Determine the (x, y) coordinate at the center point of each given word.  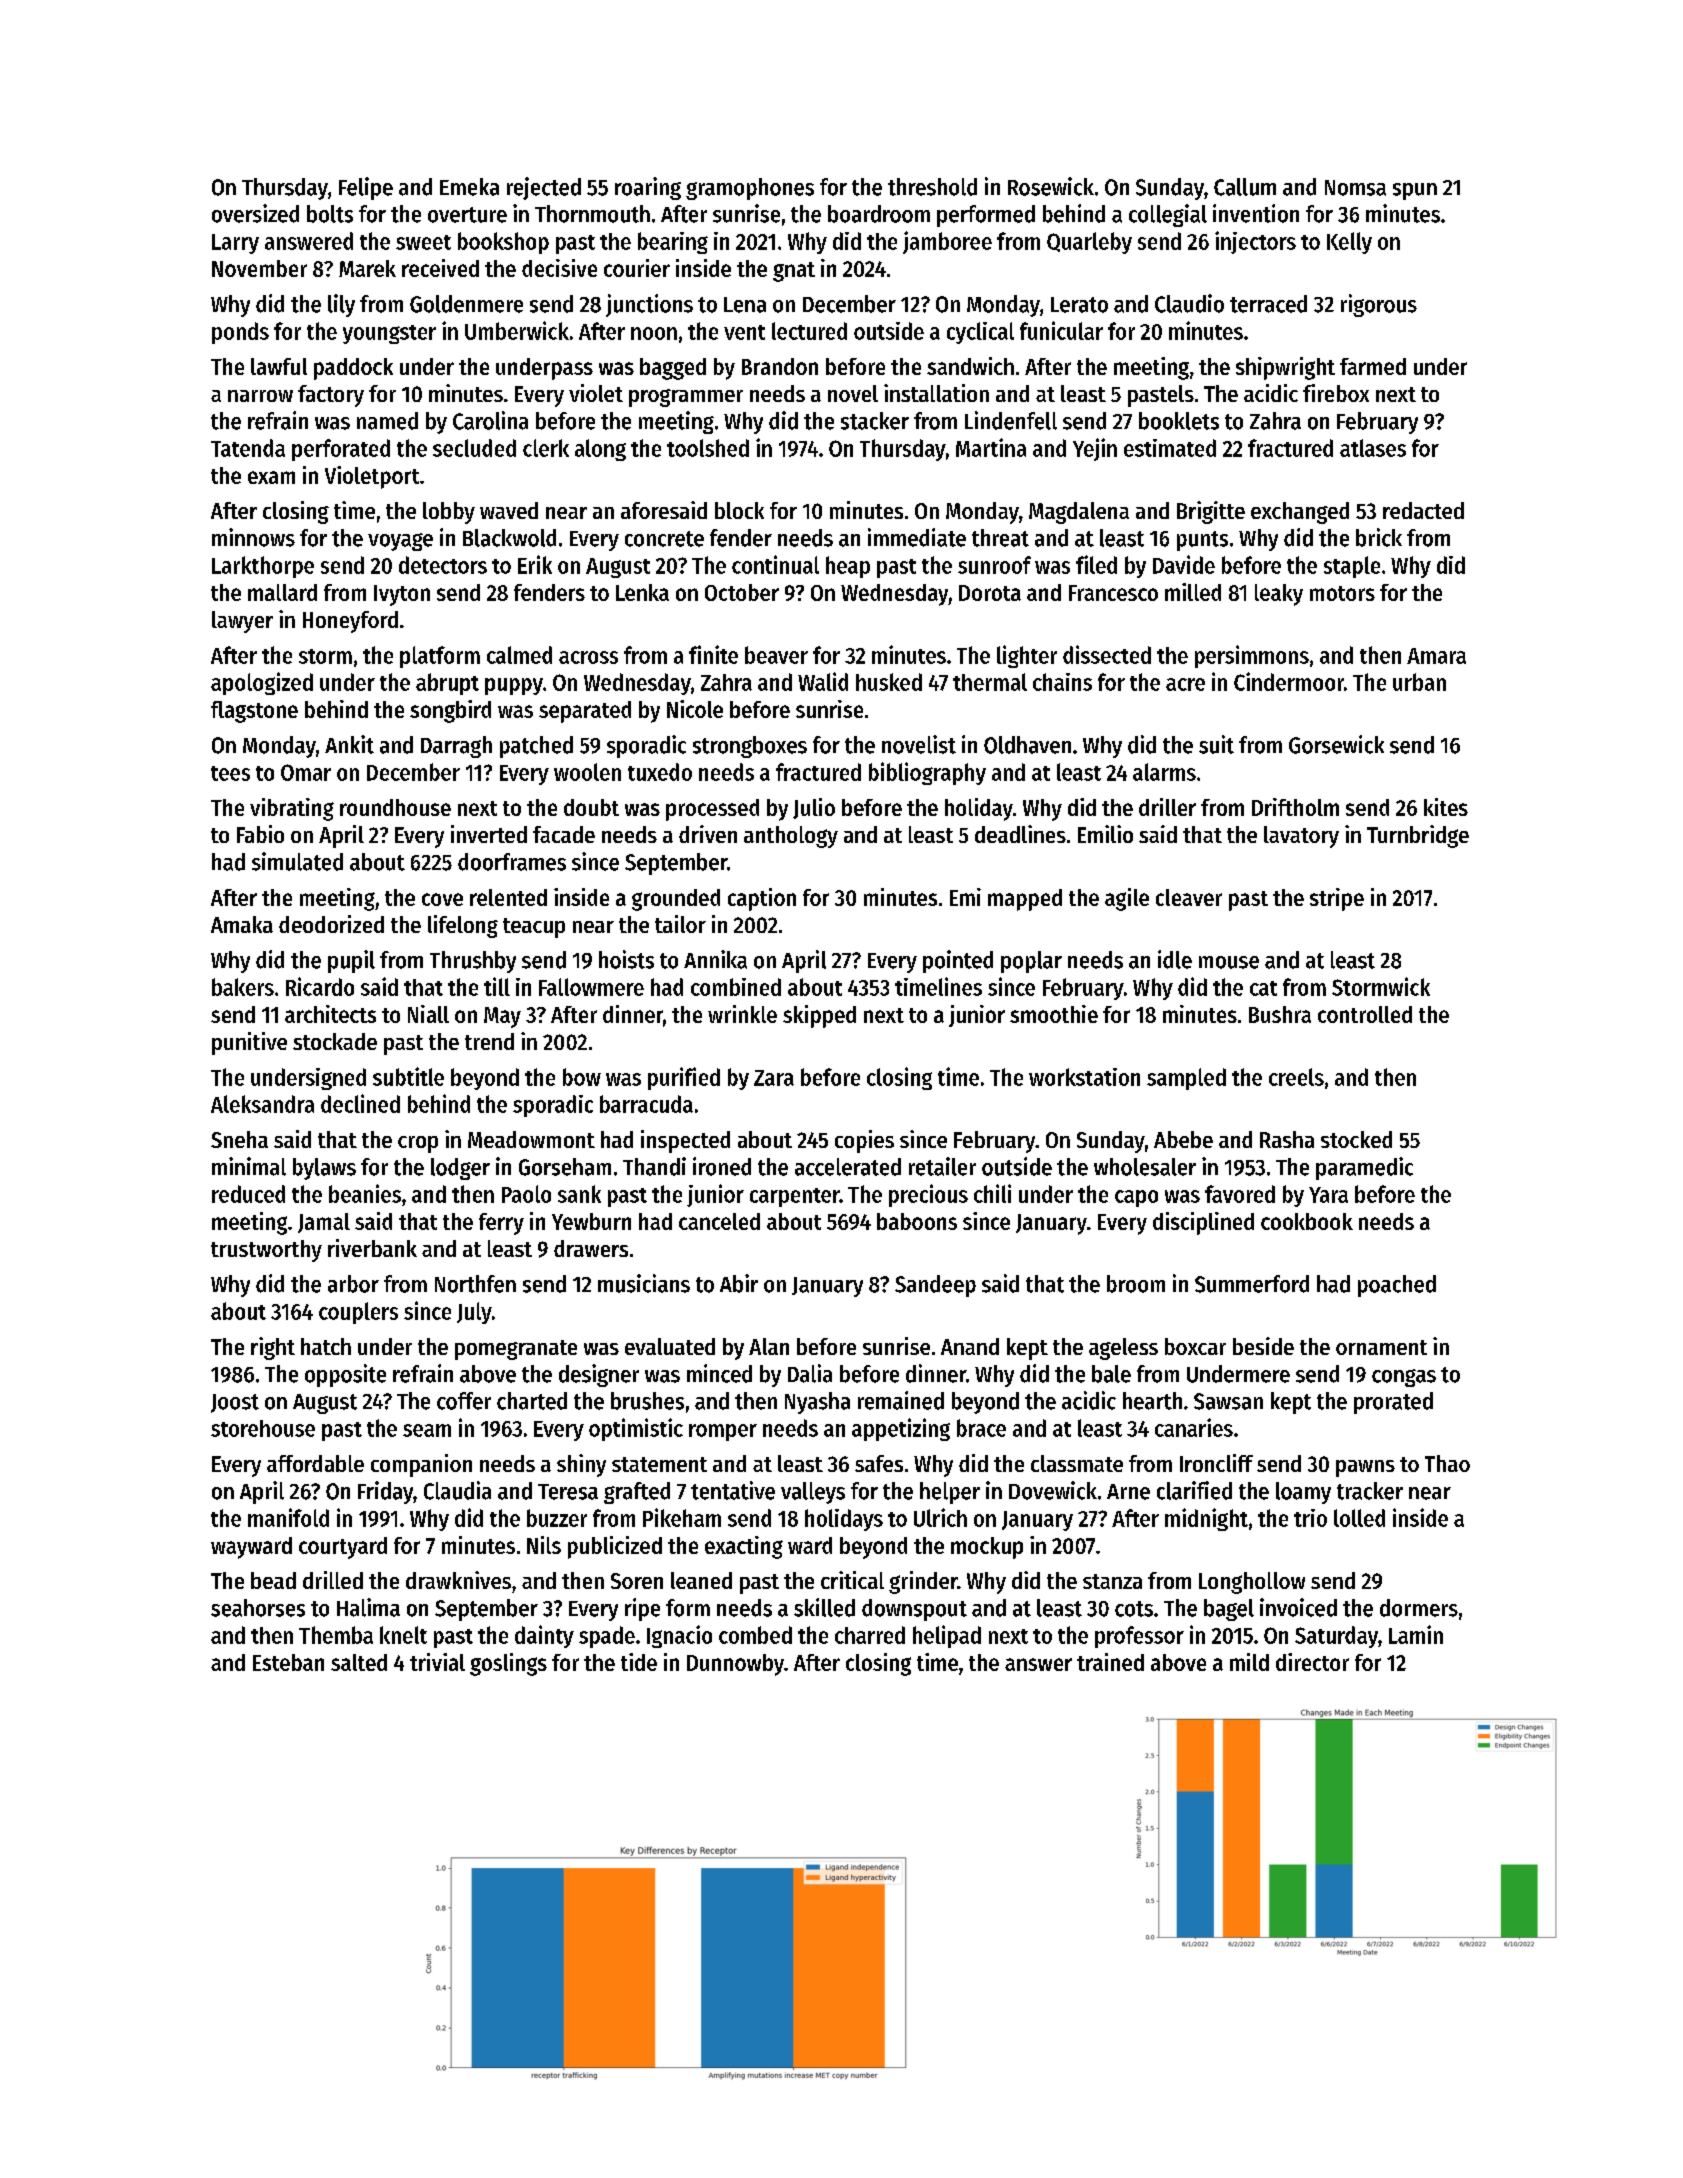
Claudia (457, 1490)
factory (331, 396)
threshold (932, 187)
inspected (685, 1141)
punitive (249, 1043)
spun (1415, 191)
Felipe (366, 188)
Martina (991, 447)
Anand (970, 1346)
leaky (1279, 595)
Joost (235, 1403)
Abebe (1183, 1139)
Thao (1447, 1463)
